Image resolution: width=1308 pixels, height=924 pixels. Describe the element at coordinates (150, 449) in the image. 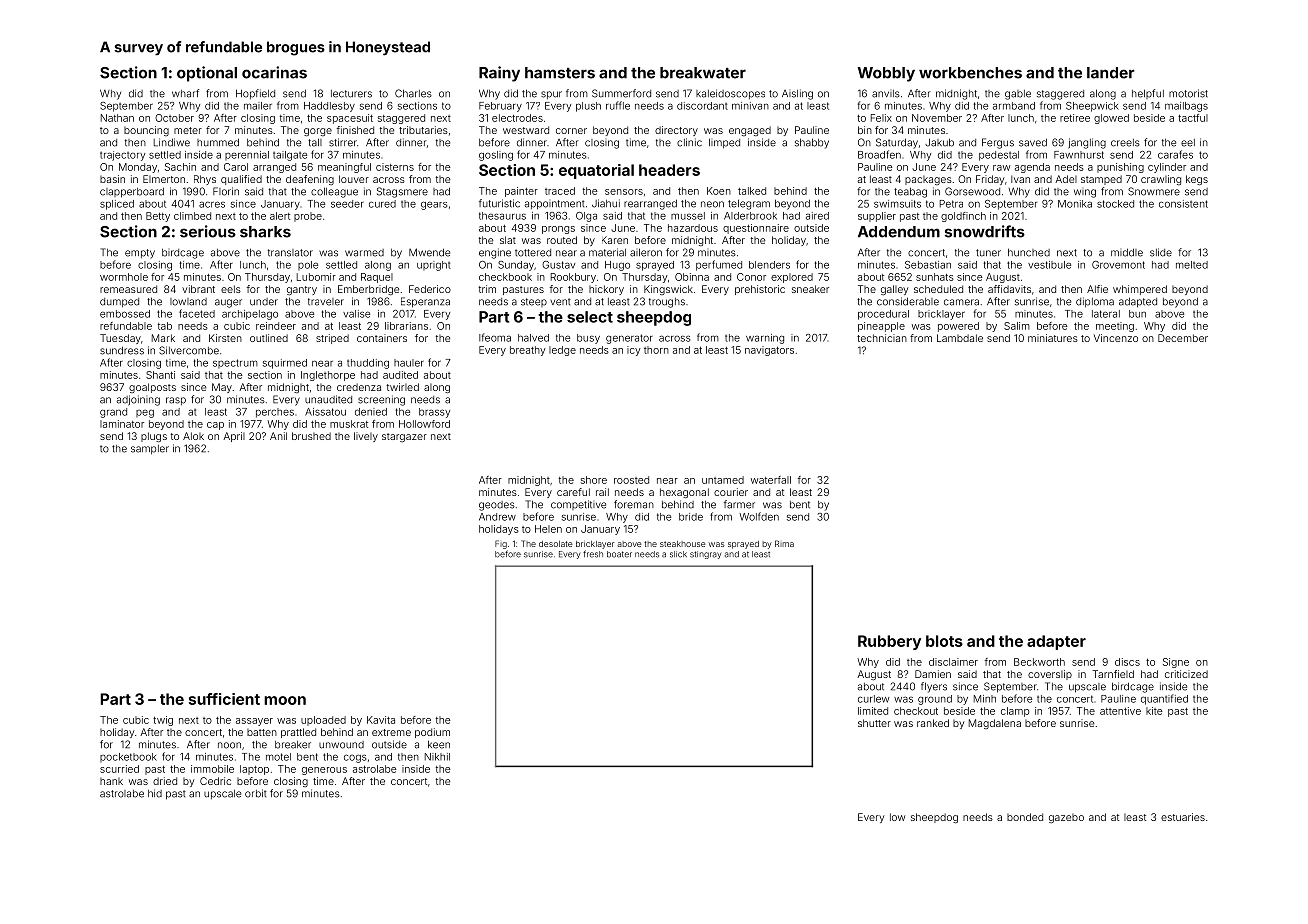

I see `sampler` at that location.
